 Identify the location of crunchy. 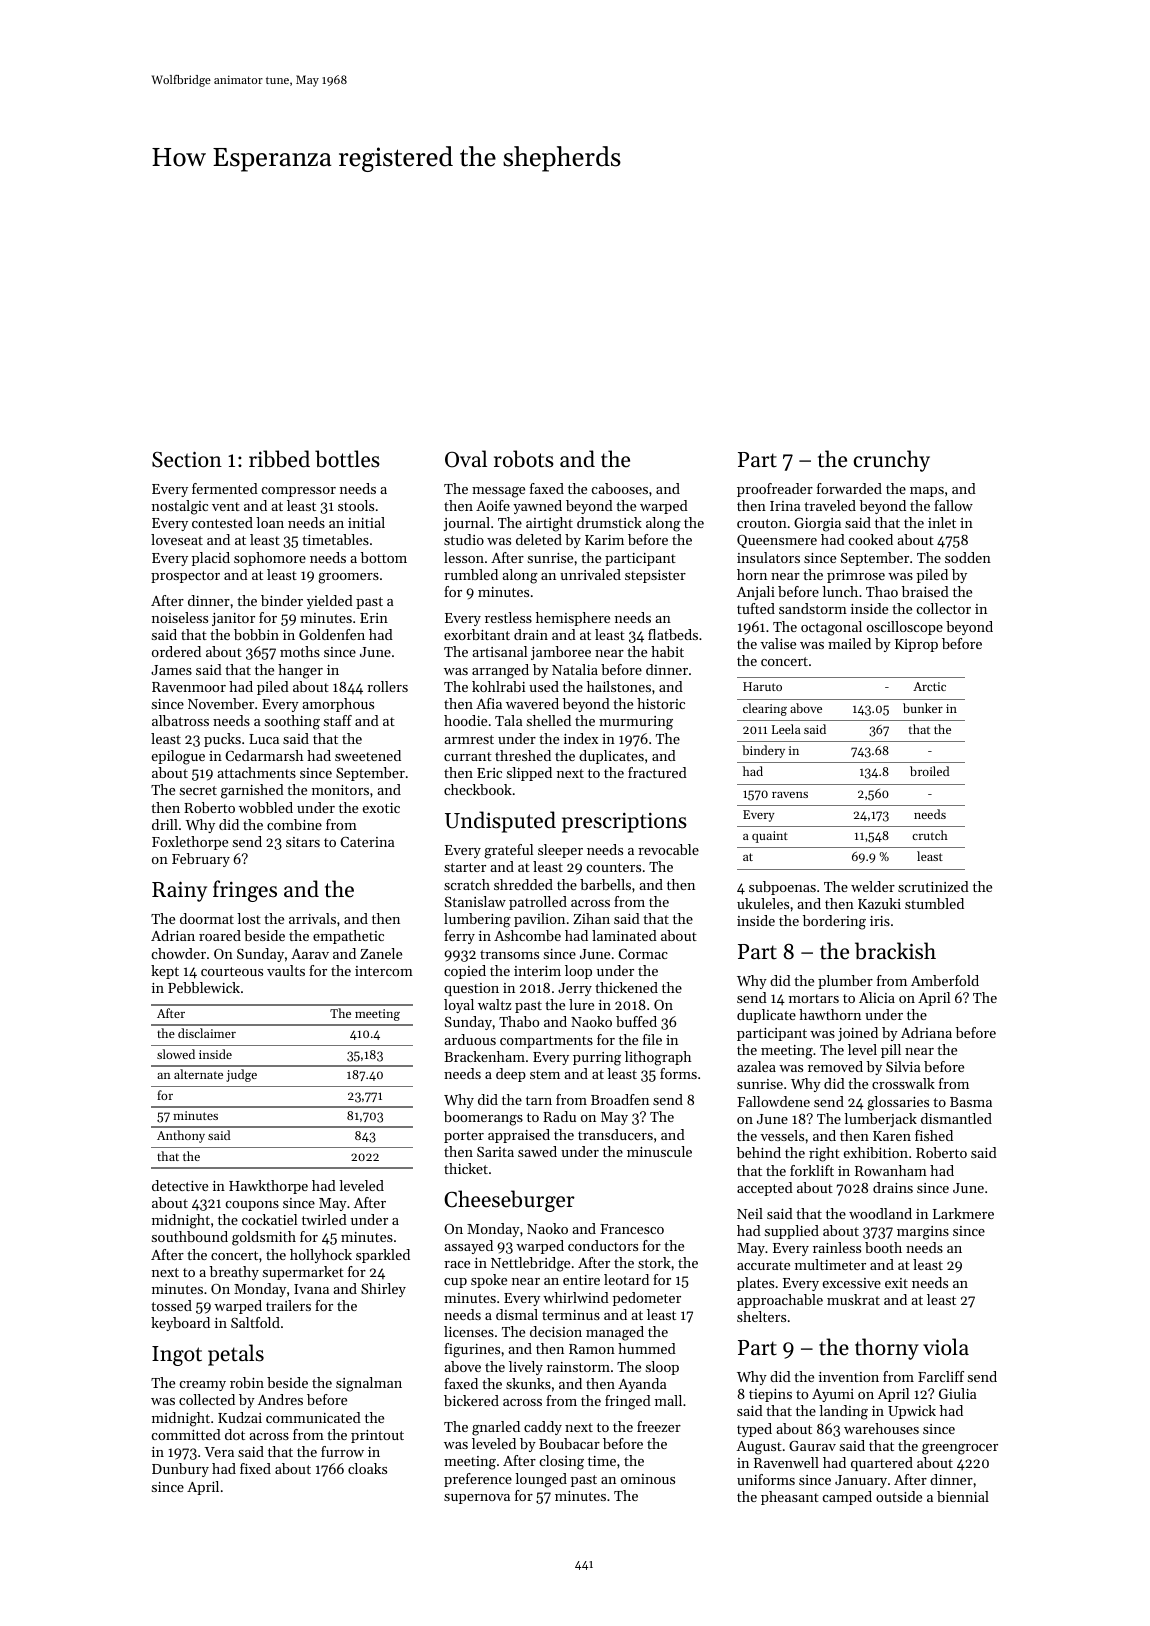
(891, 461).
